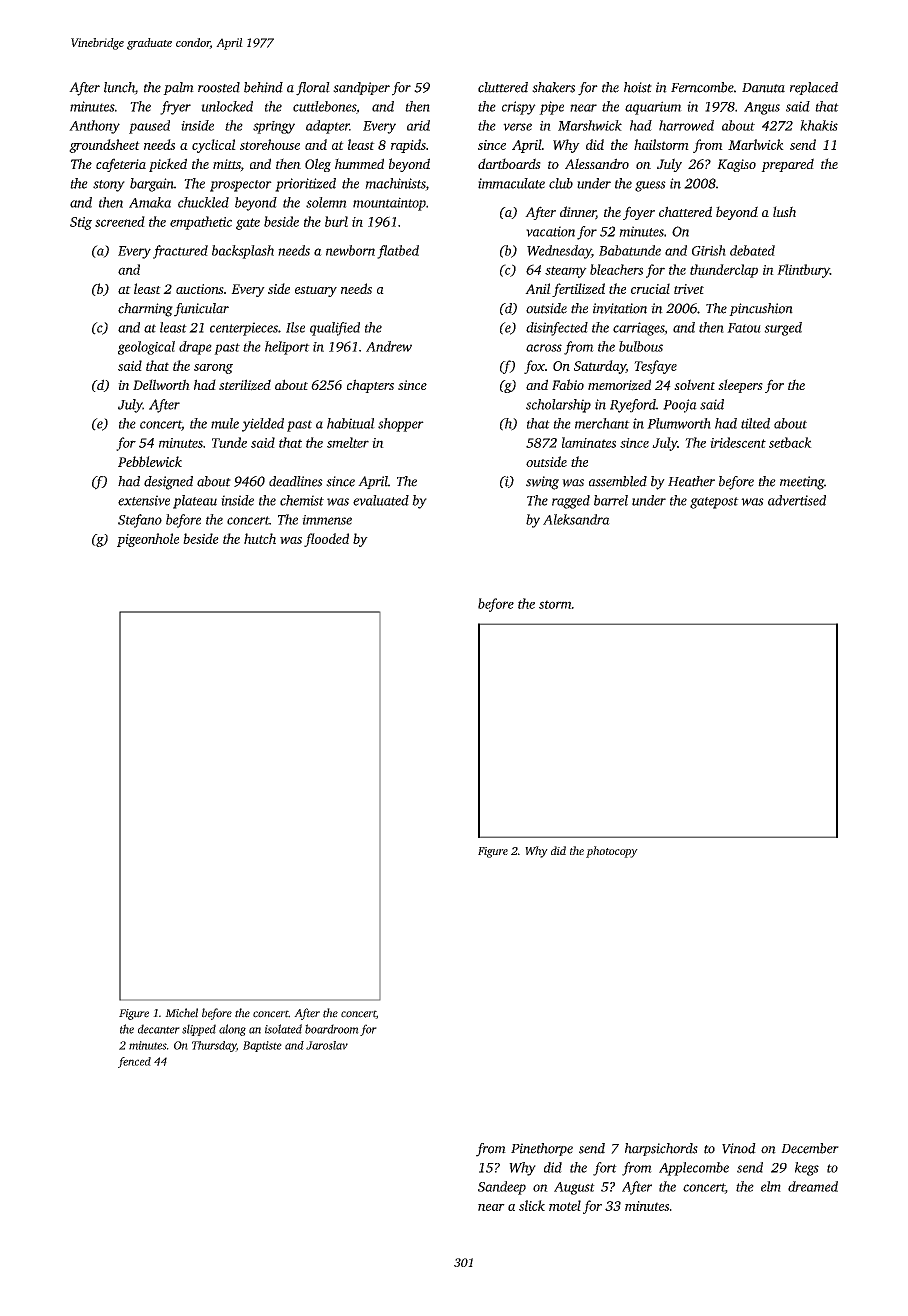 The width and height of the page is (908, 1316). Describe the element at coordinates (576, 519) in the page. I see `Aleksandra` at that location.
